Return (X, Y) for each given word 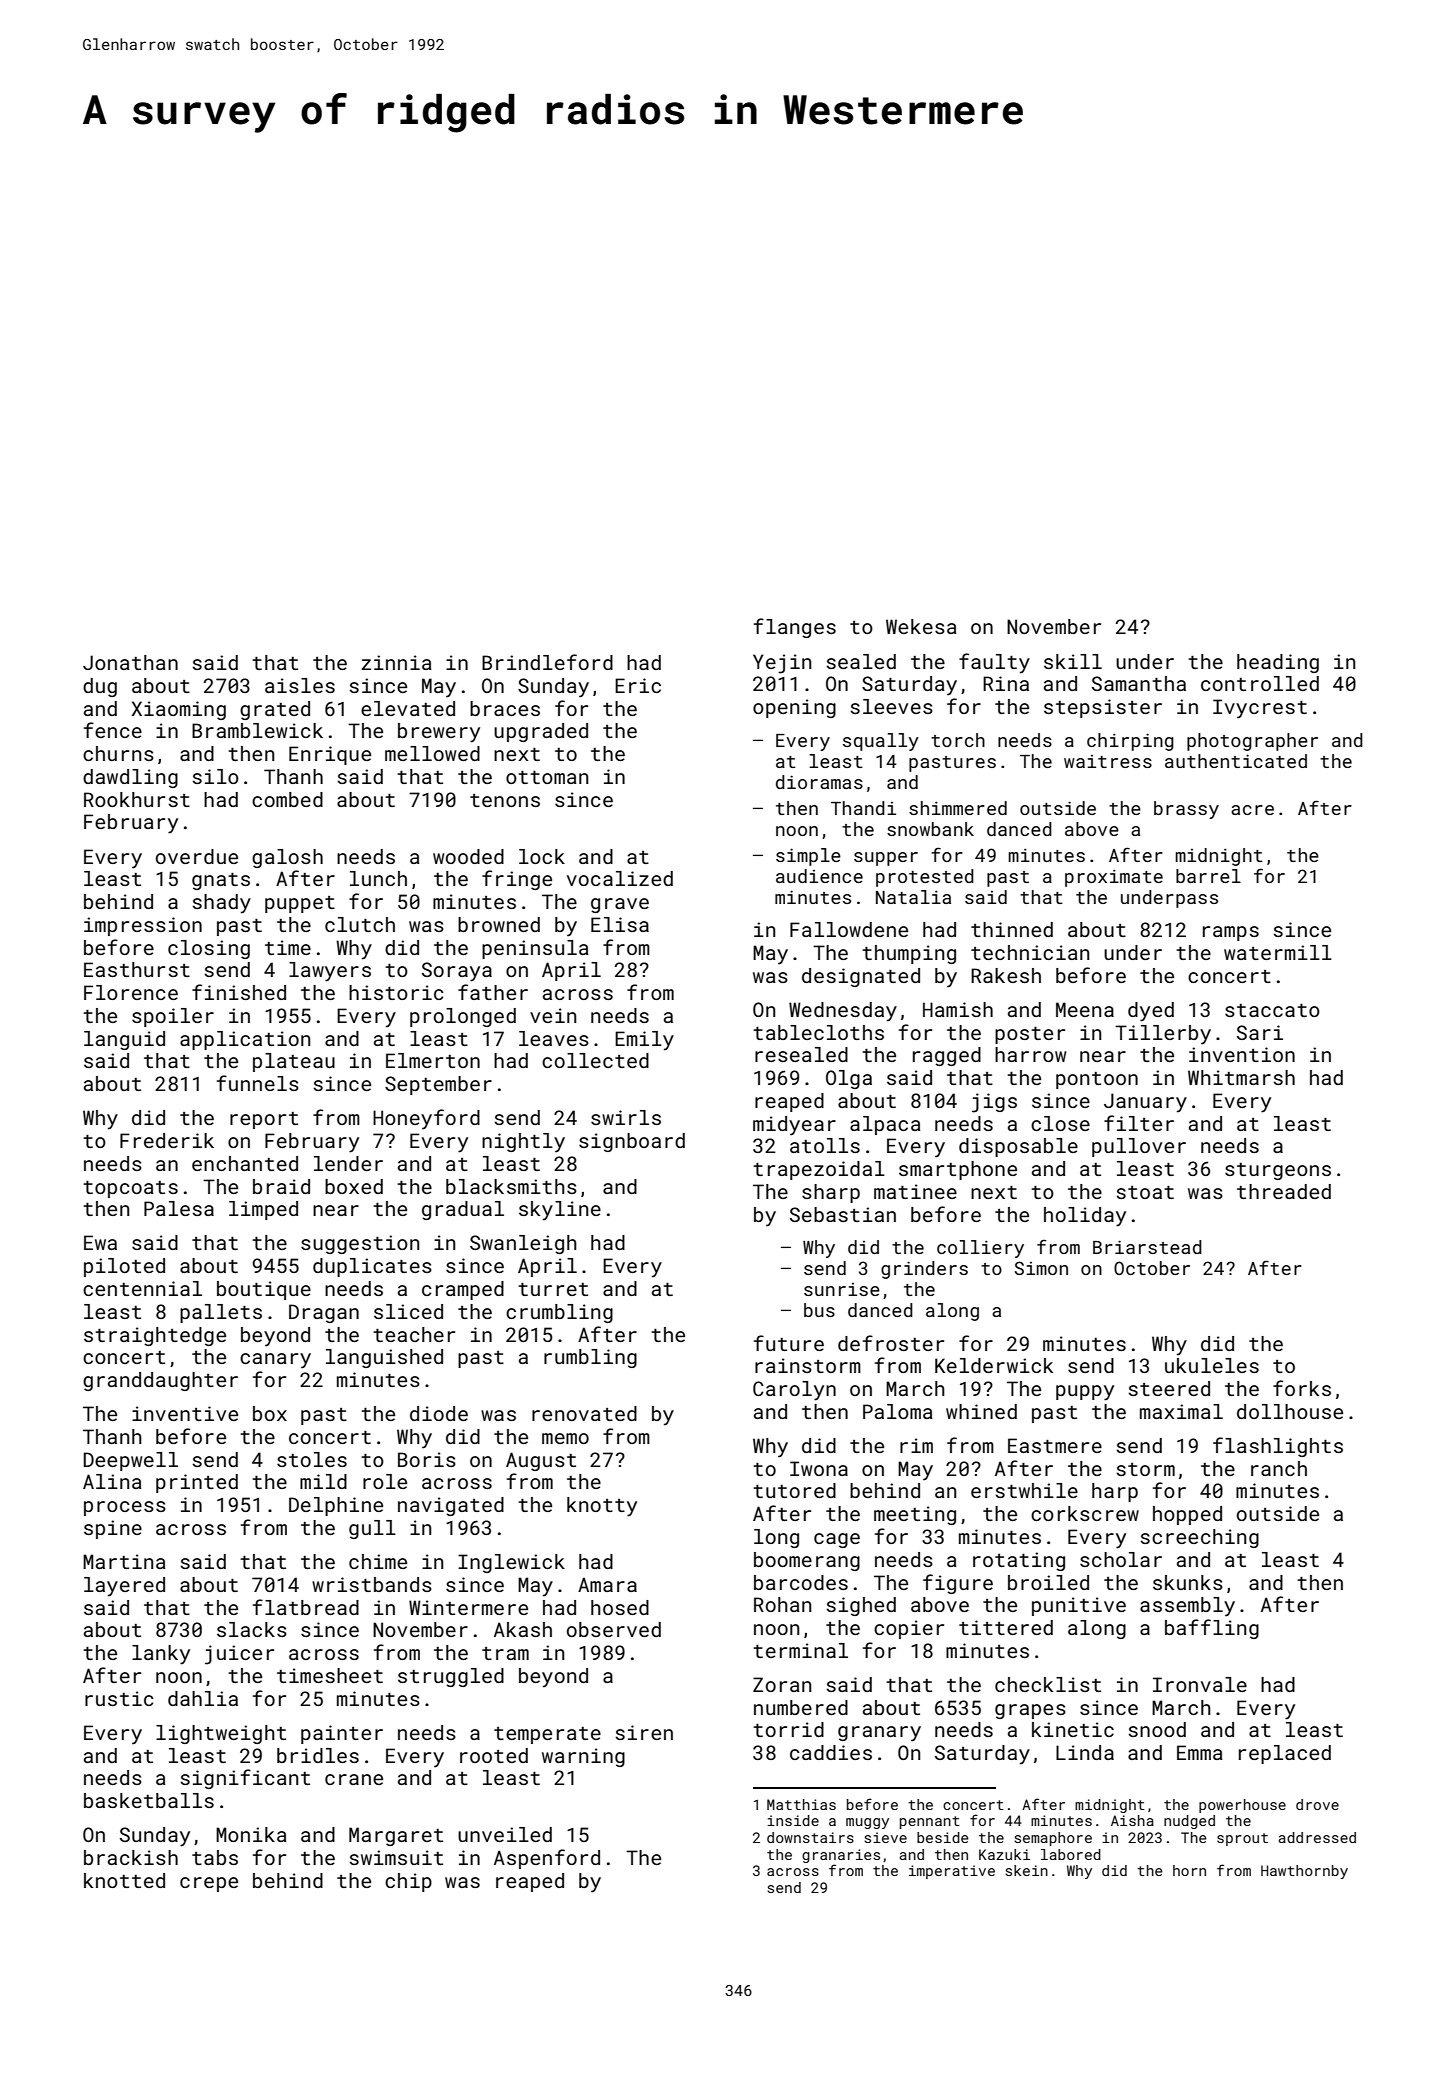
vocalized (620, 878)
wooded (468, 856)
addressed (1317, 1837)
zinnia (397, 662)
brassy (1186, 810)
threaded (1284, 1191)
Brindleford (547, 662)
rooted (494, 1755)
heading (1278, 663)
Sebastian (843, 1214)
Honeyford (426, 1119)
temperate (547, 1735)
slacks (252, 1629)
